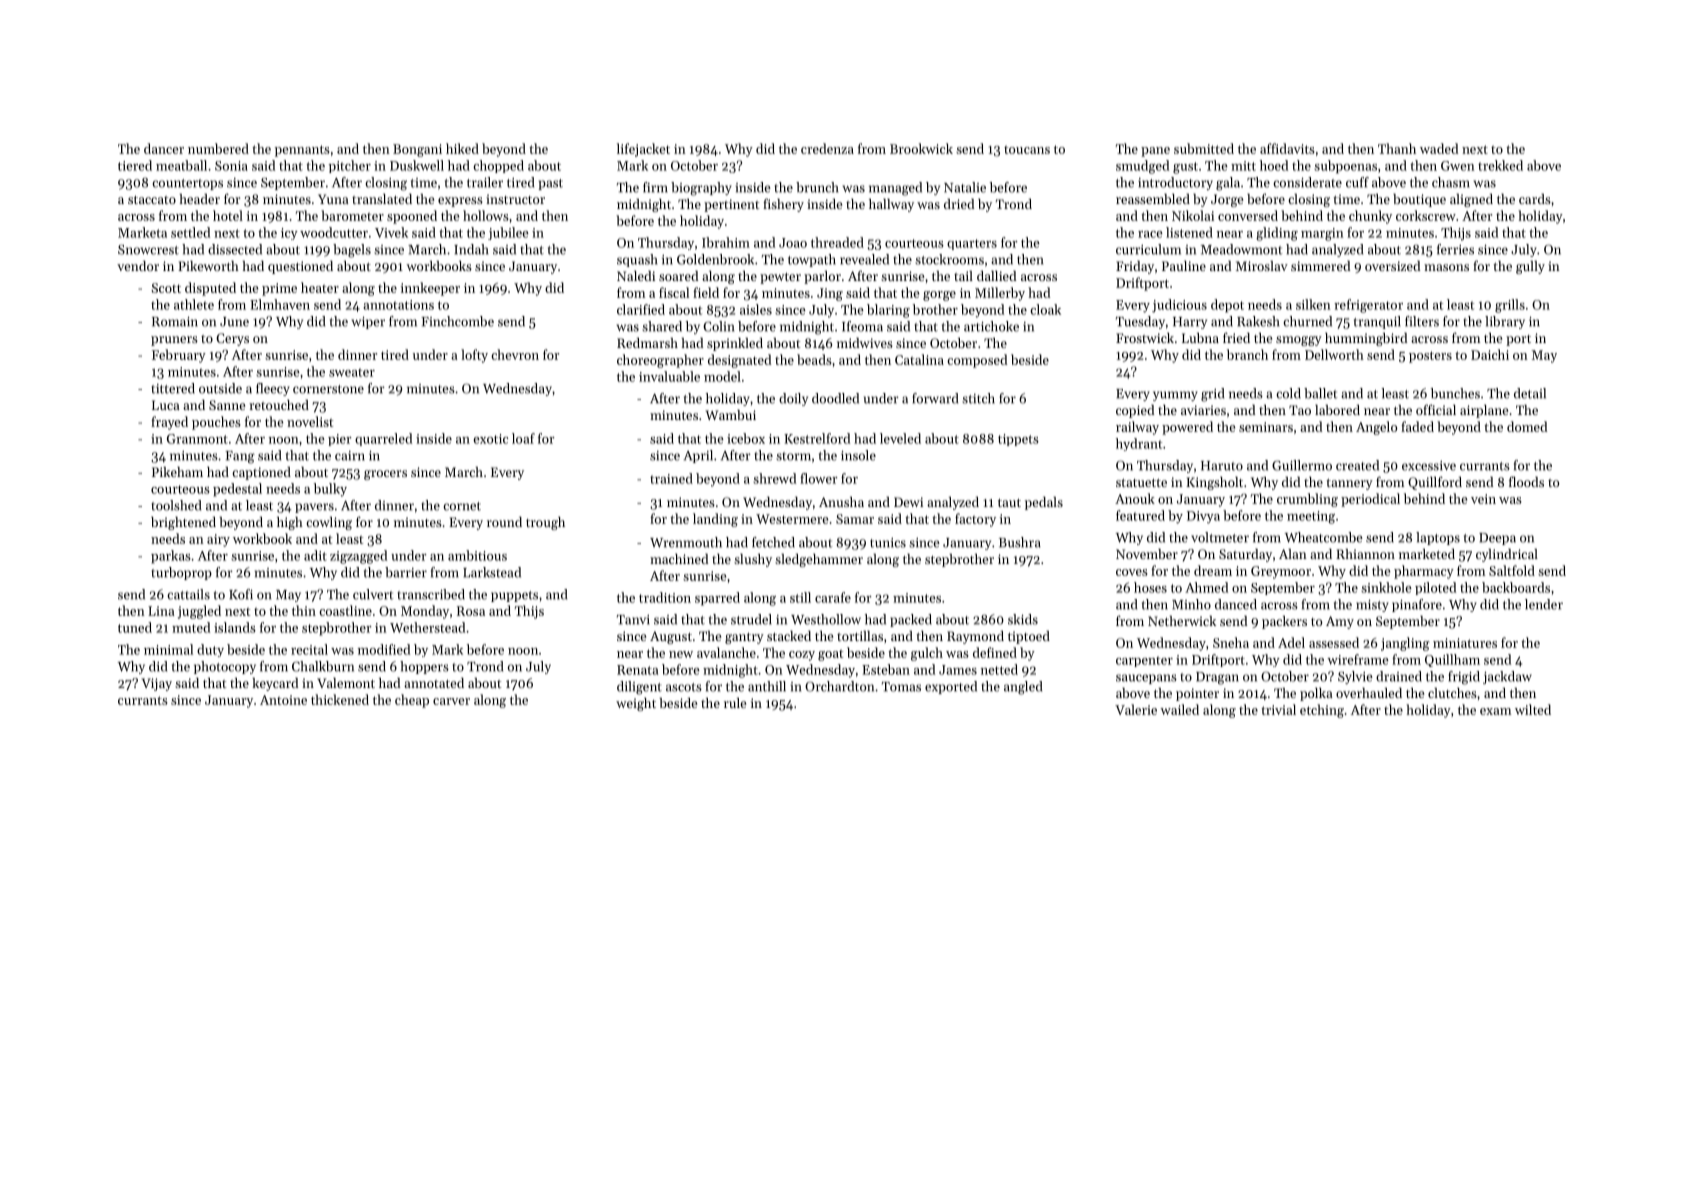 The image size is (1684, 1191). I want to click on leveled, so click(900, 438).
